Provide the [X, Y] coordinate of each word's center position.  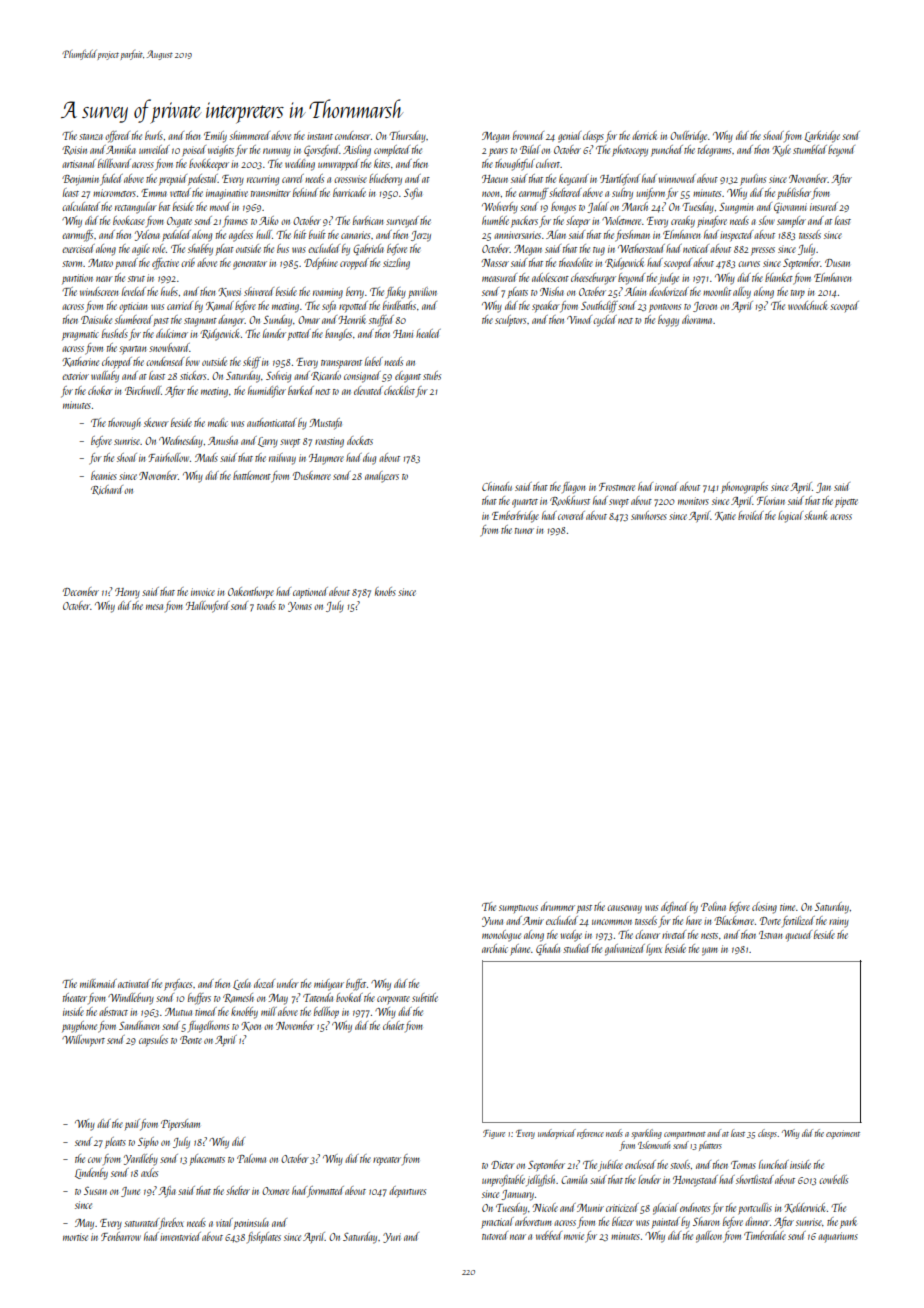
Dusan [837, 263]
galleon [709, 1237]
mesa [154, 607]
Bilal [530, 149]
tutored [495, 1235]
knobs [385, 591]
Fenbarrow [121, 1236]
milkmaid [98, 983]
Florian [771, 500]
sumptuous [518, 909]
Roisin [74, 150]
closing [764, 908]
